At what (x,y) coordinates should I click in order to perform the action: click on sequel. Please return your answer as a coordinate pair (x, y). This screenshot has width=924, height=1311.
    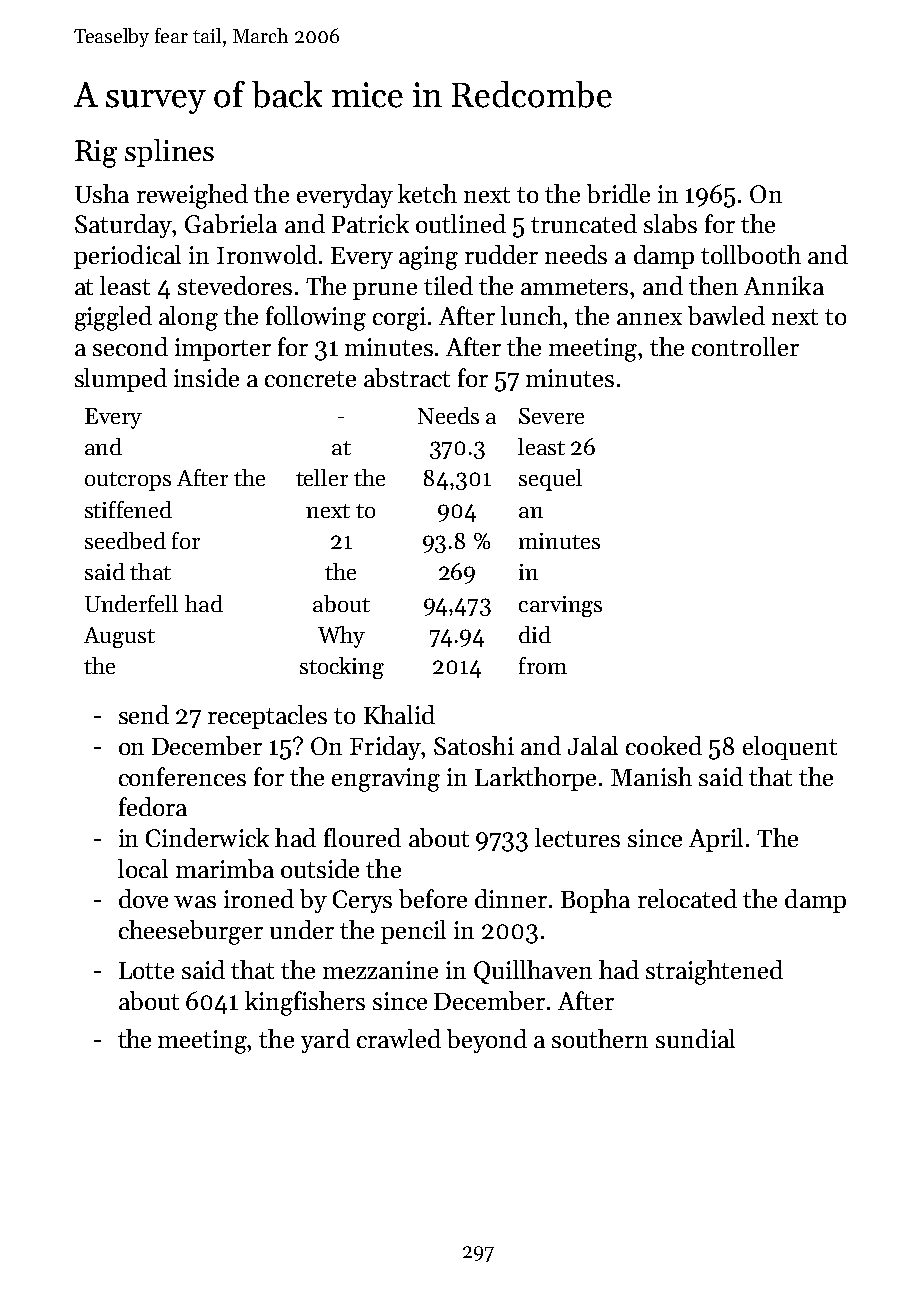
    Looking at the image, I should click on (550, 480).
